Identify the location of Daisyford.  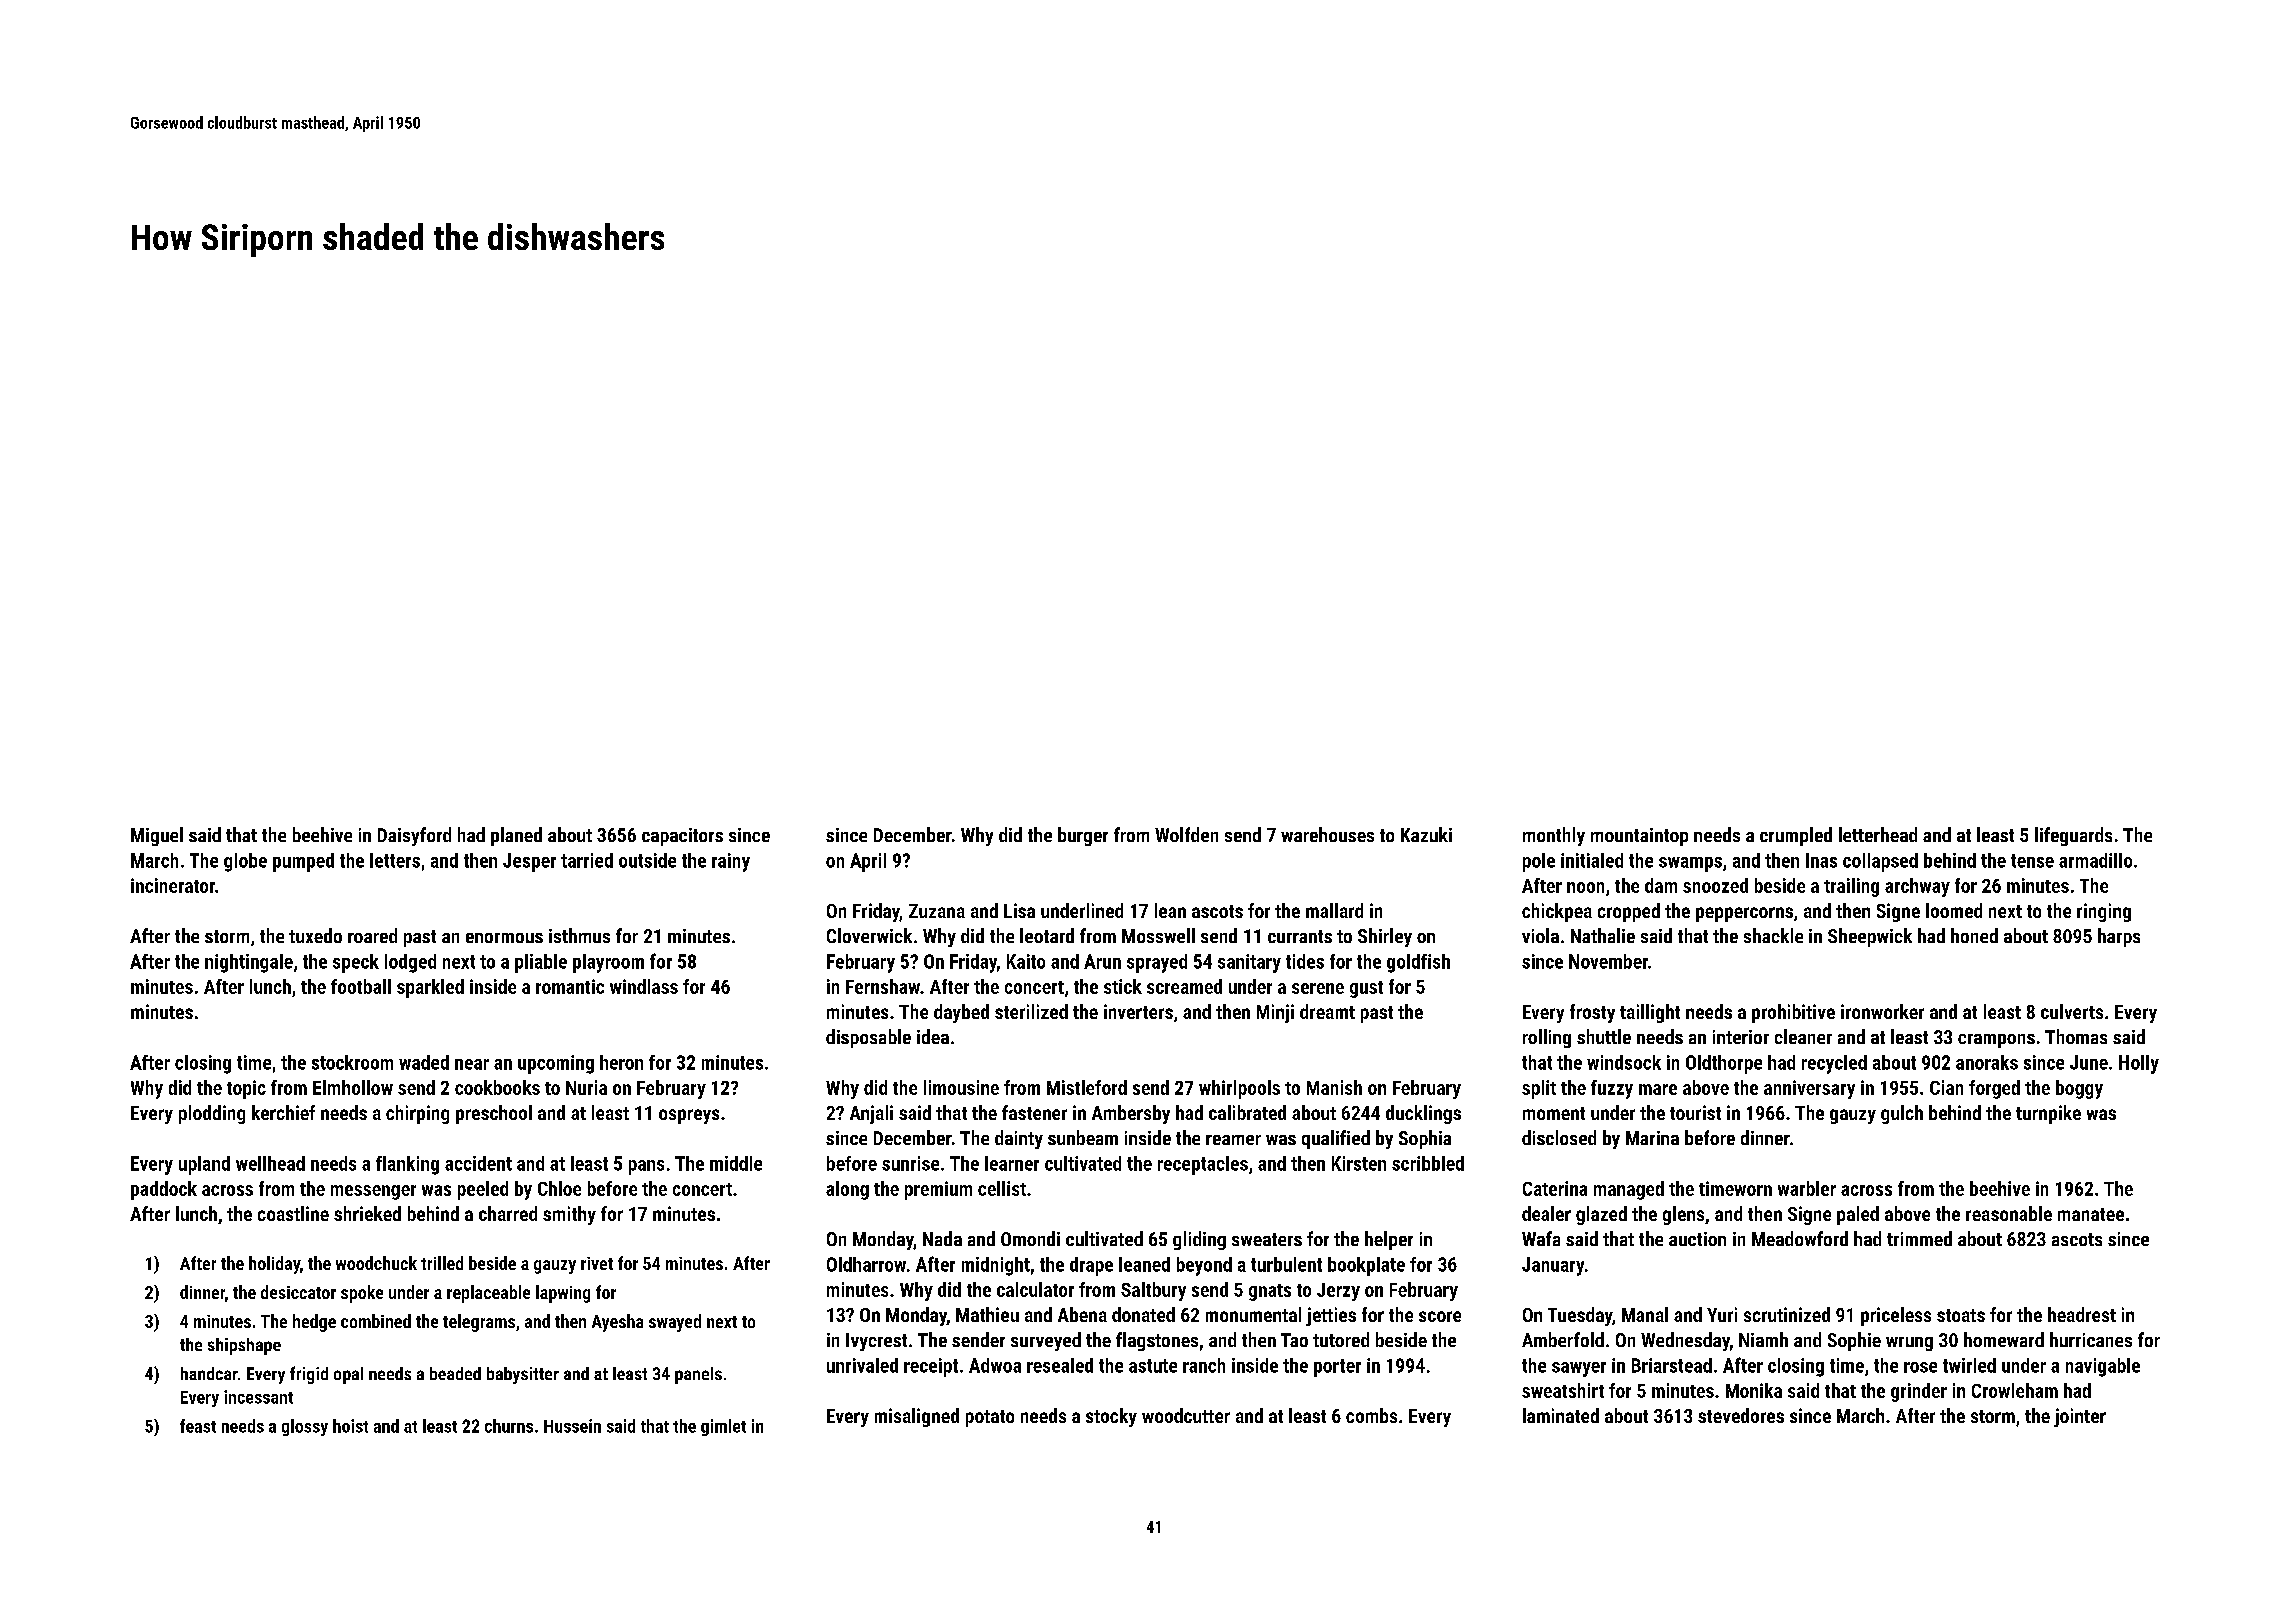
(414, 836).
